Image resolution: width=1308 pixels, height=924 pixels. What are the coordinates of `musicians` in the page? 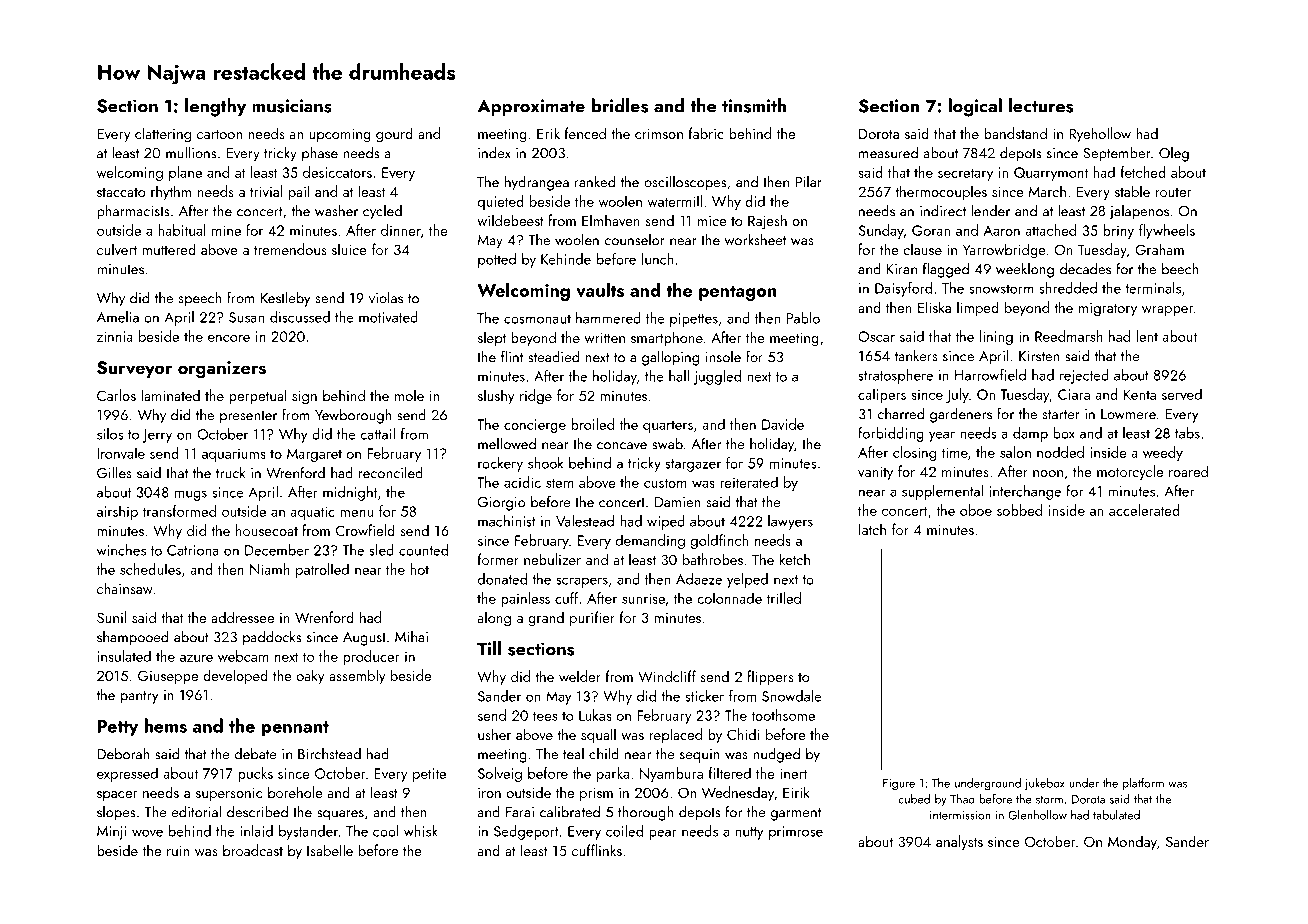 It's located at (292, 106).
